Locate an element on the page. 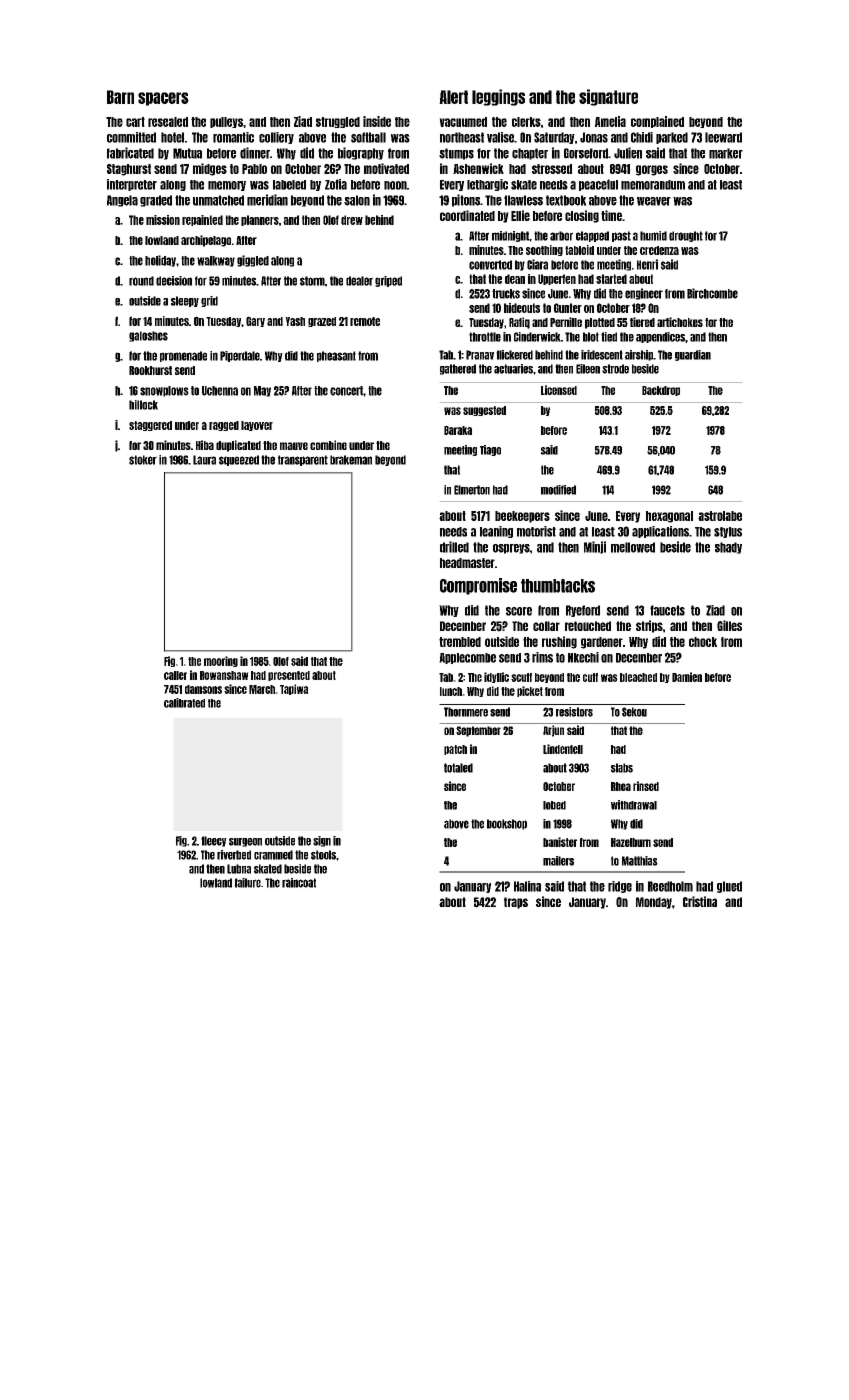  artichokes is located at coordinates (680, 322).
